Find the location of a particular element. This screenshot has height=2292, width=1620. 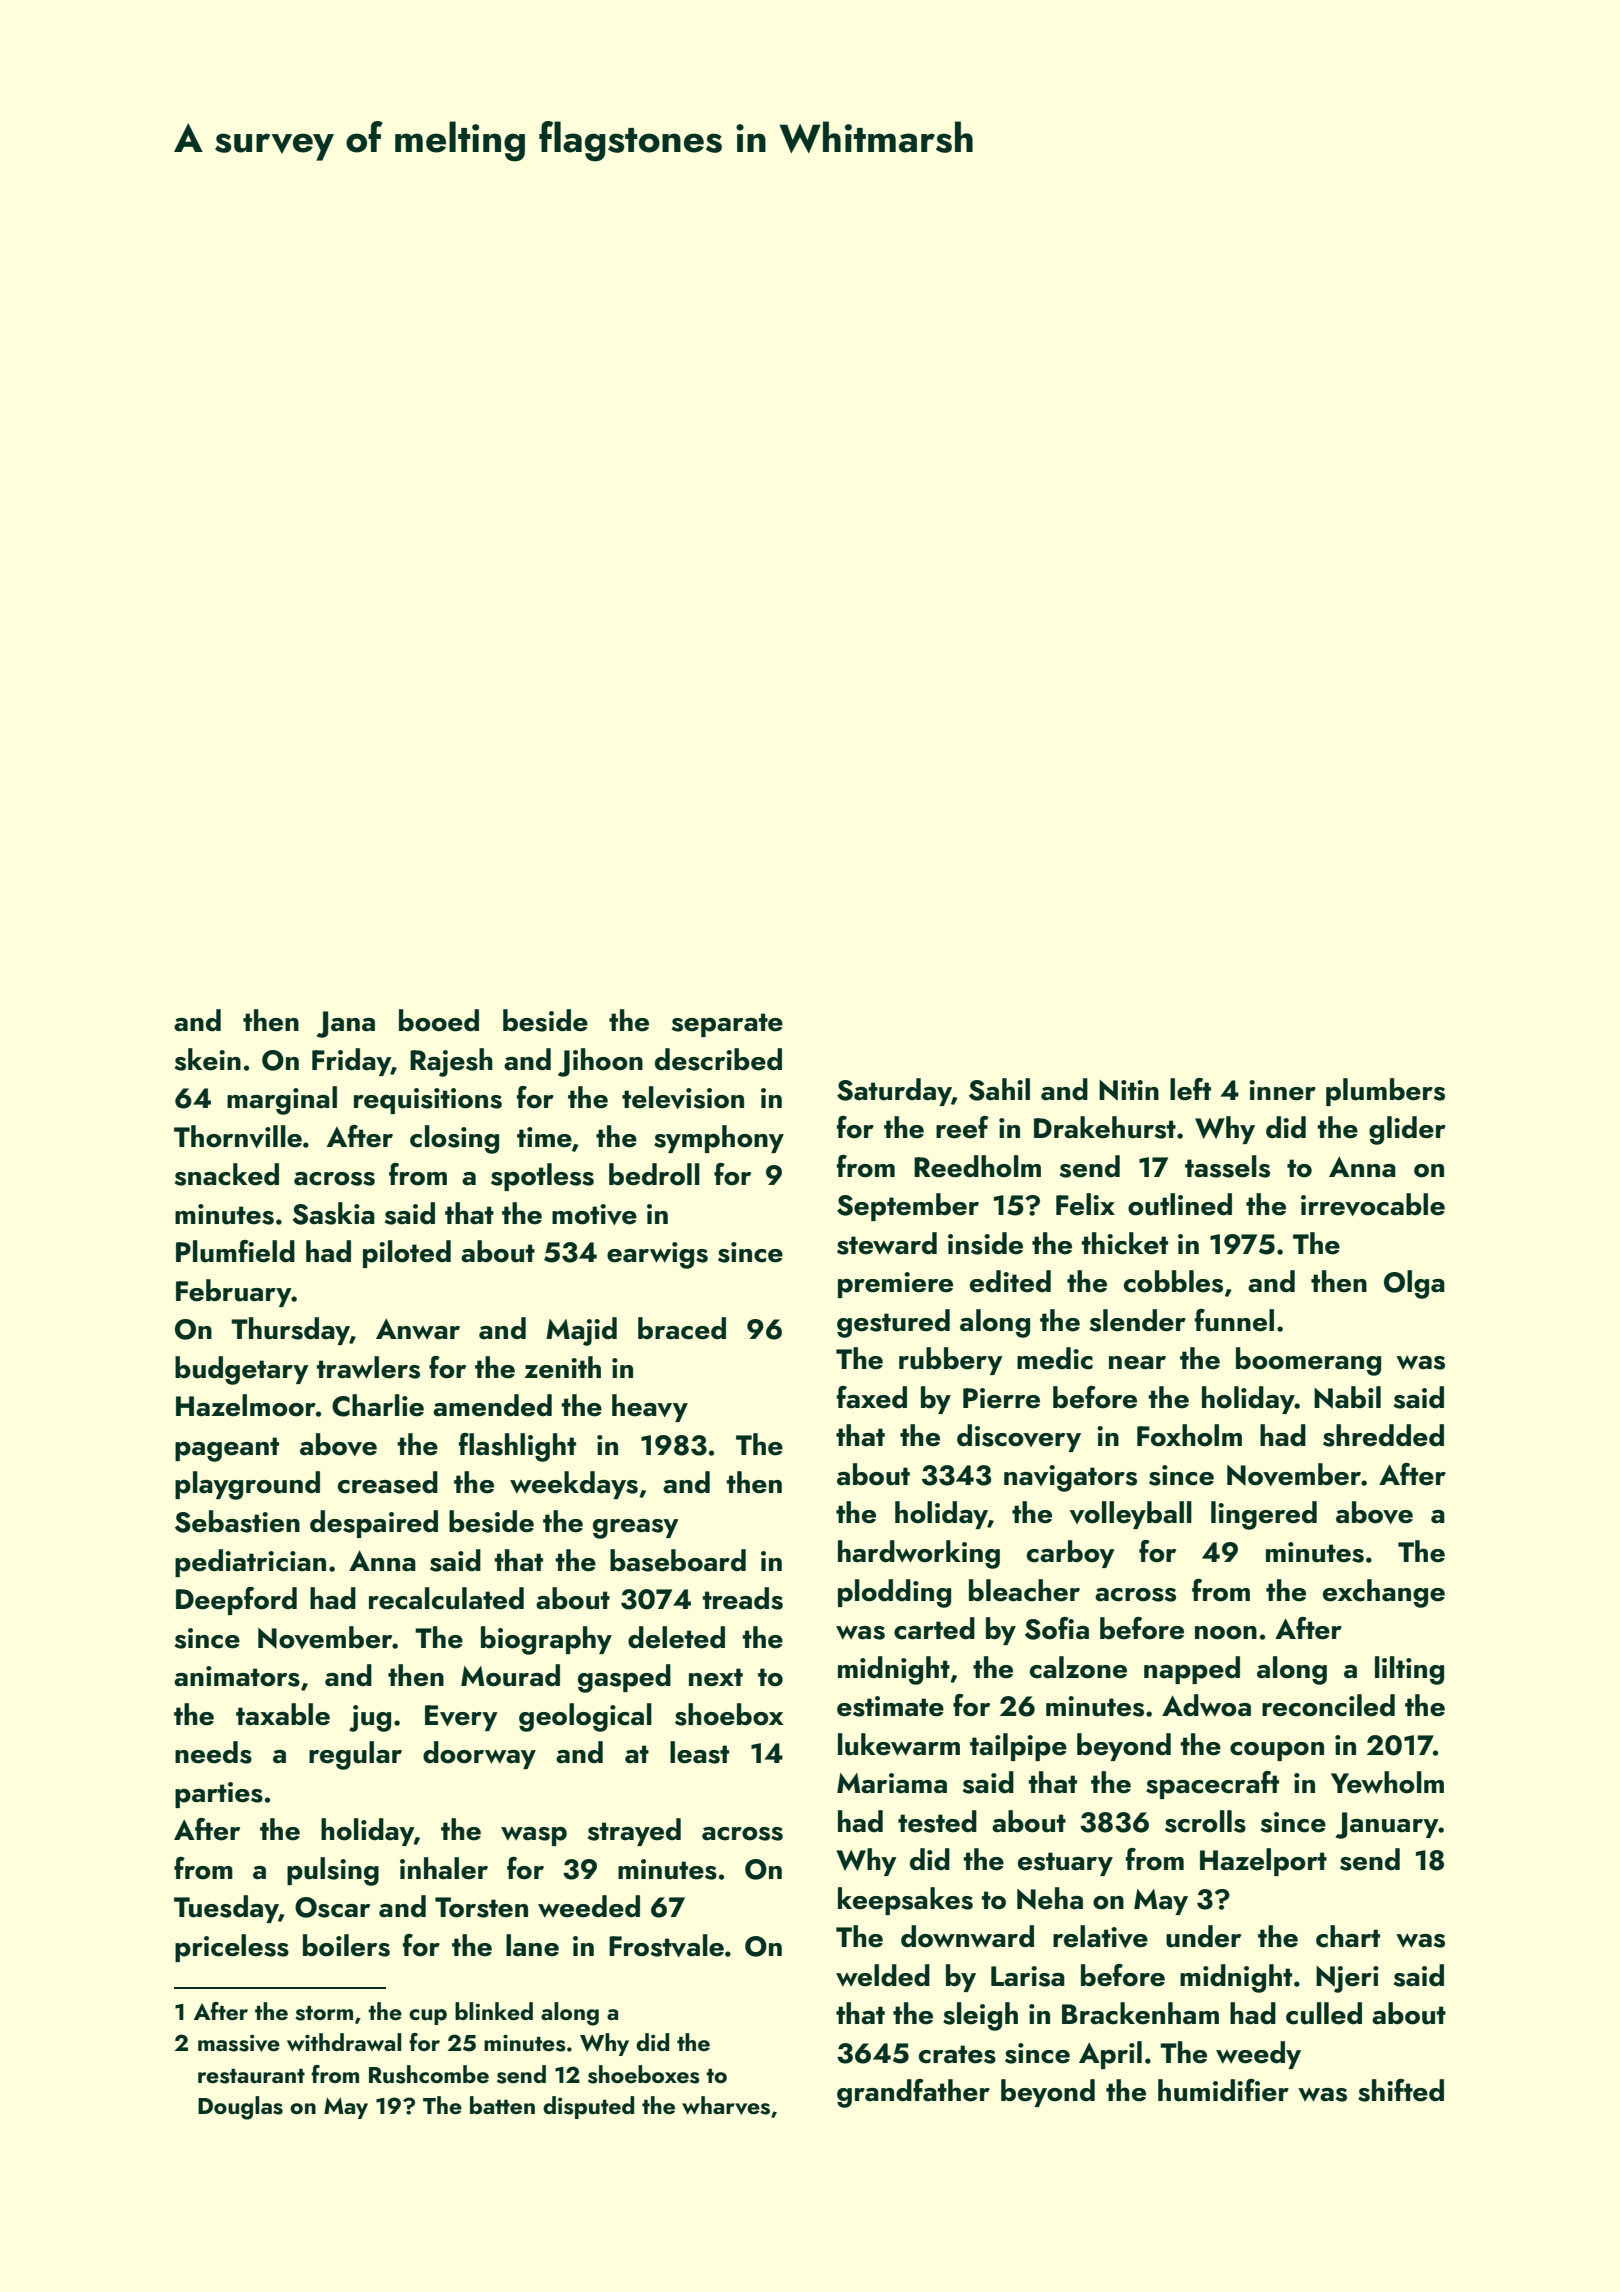

funnel is located at coordinates (1234, 1320).
